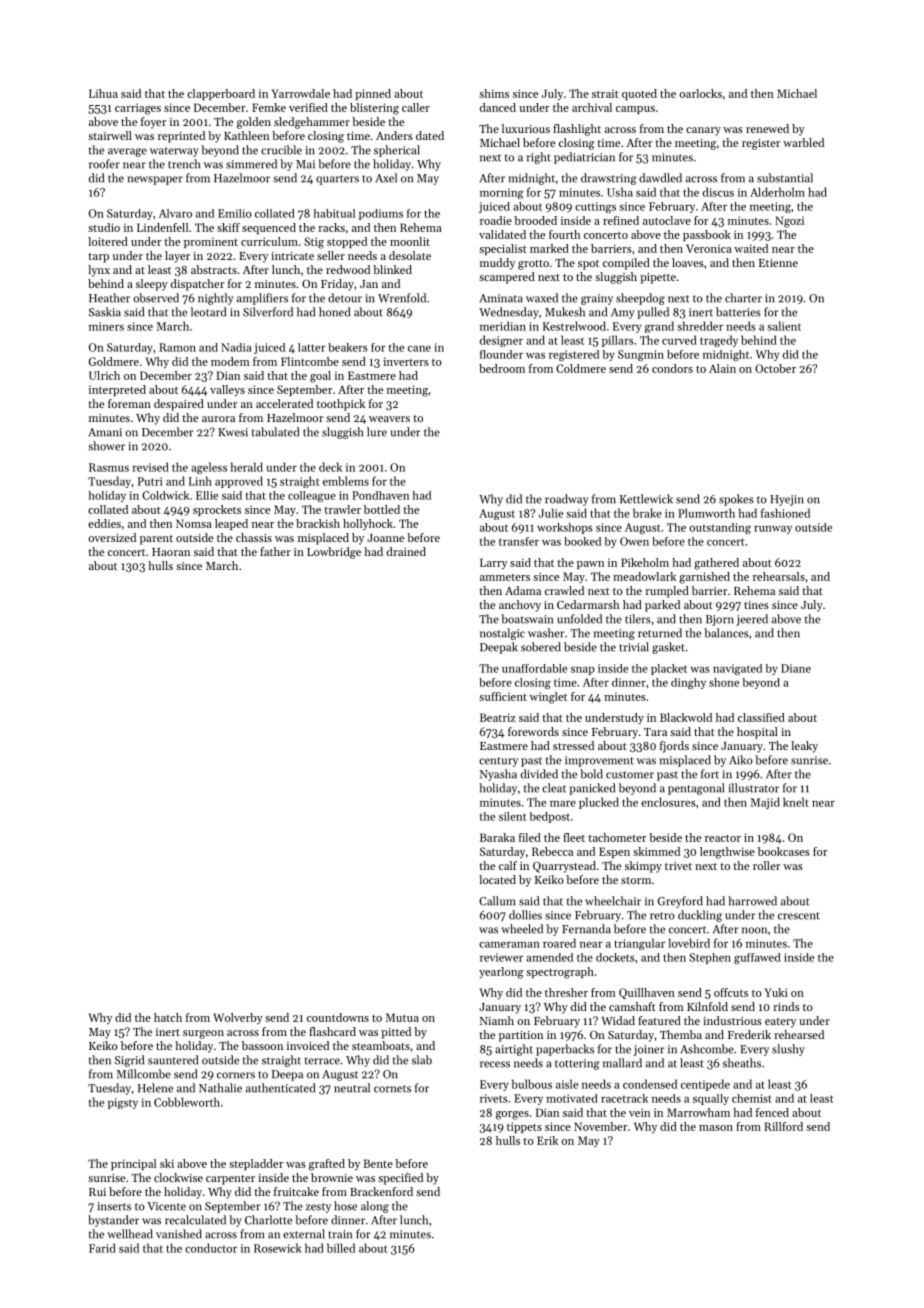  I want to click on Wrenfold, so click(402, 298).
